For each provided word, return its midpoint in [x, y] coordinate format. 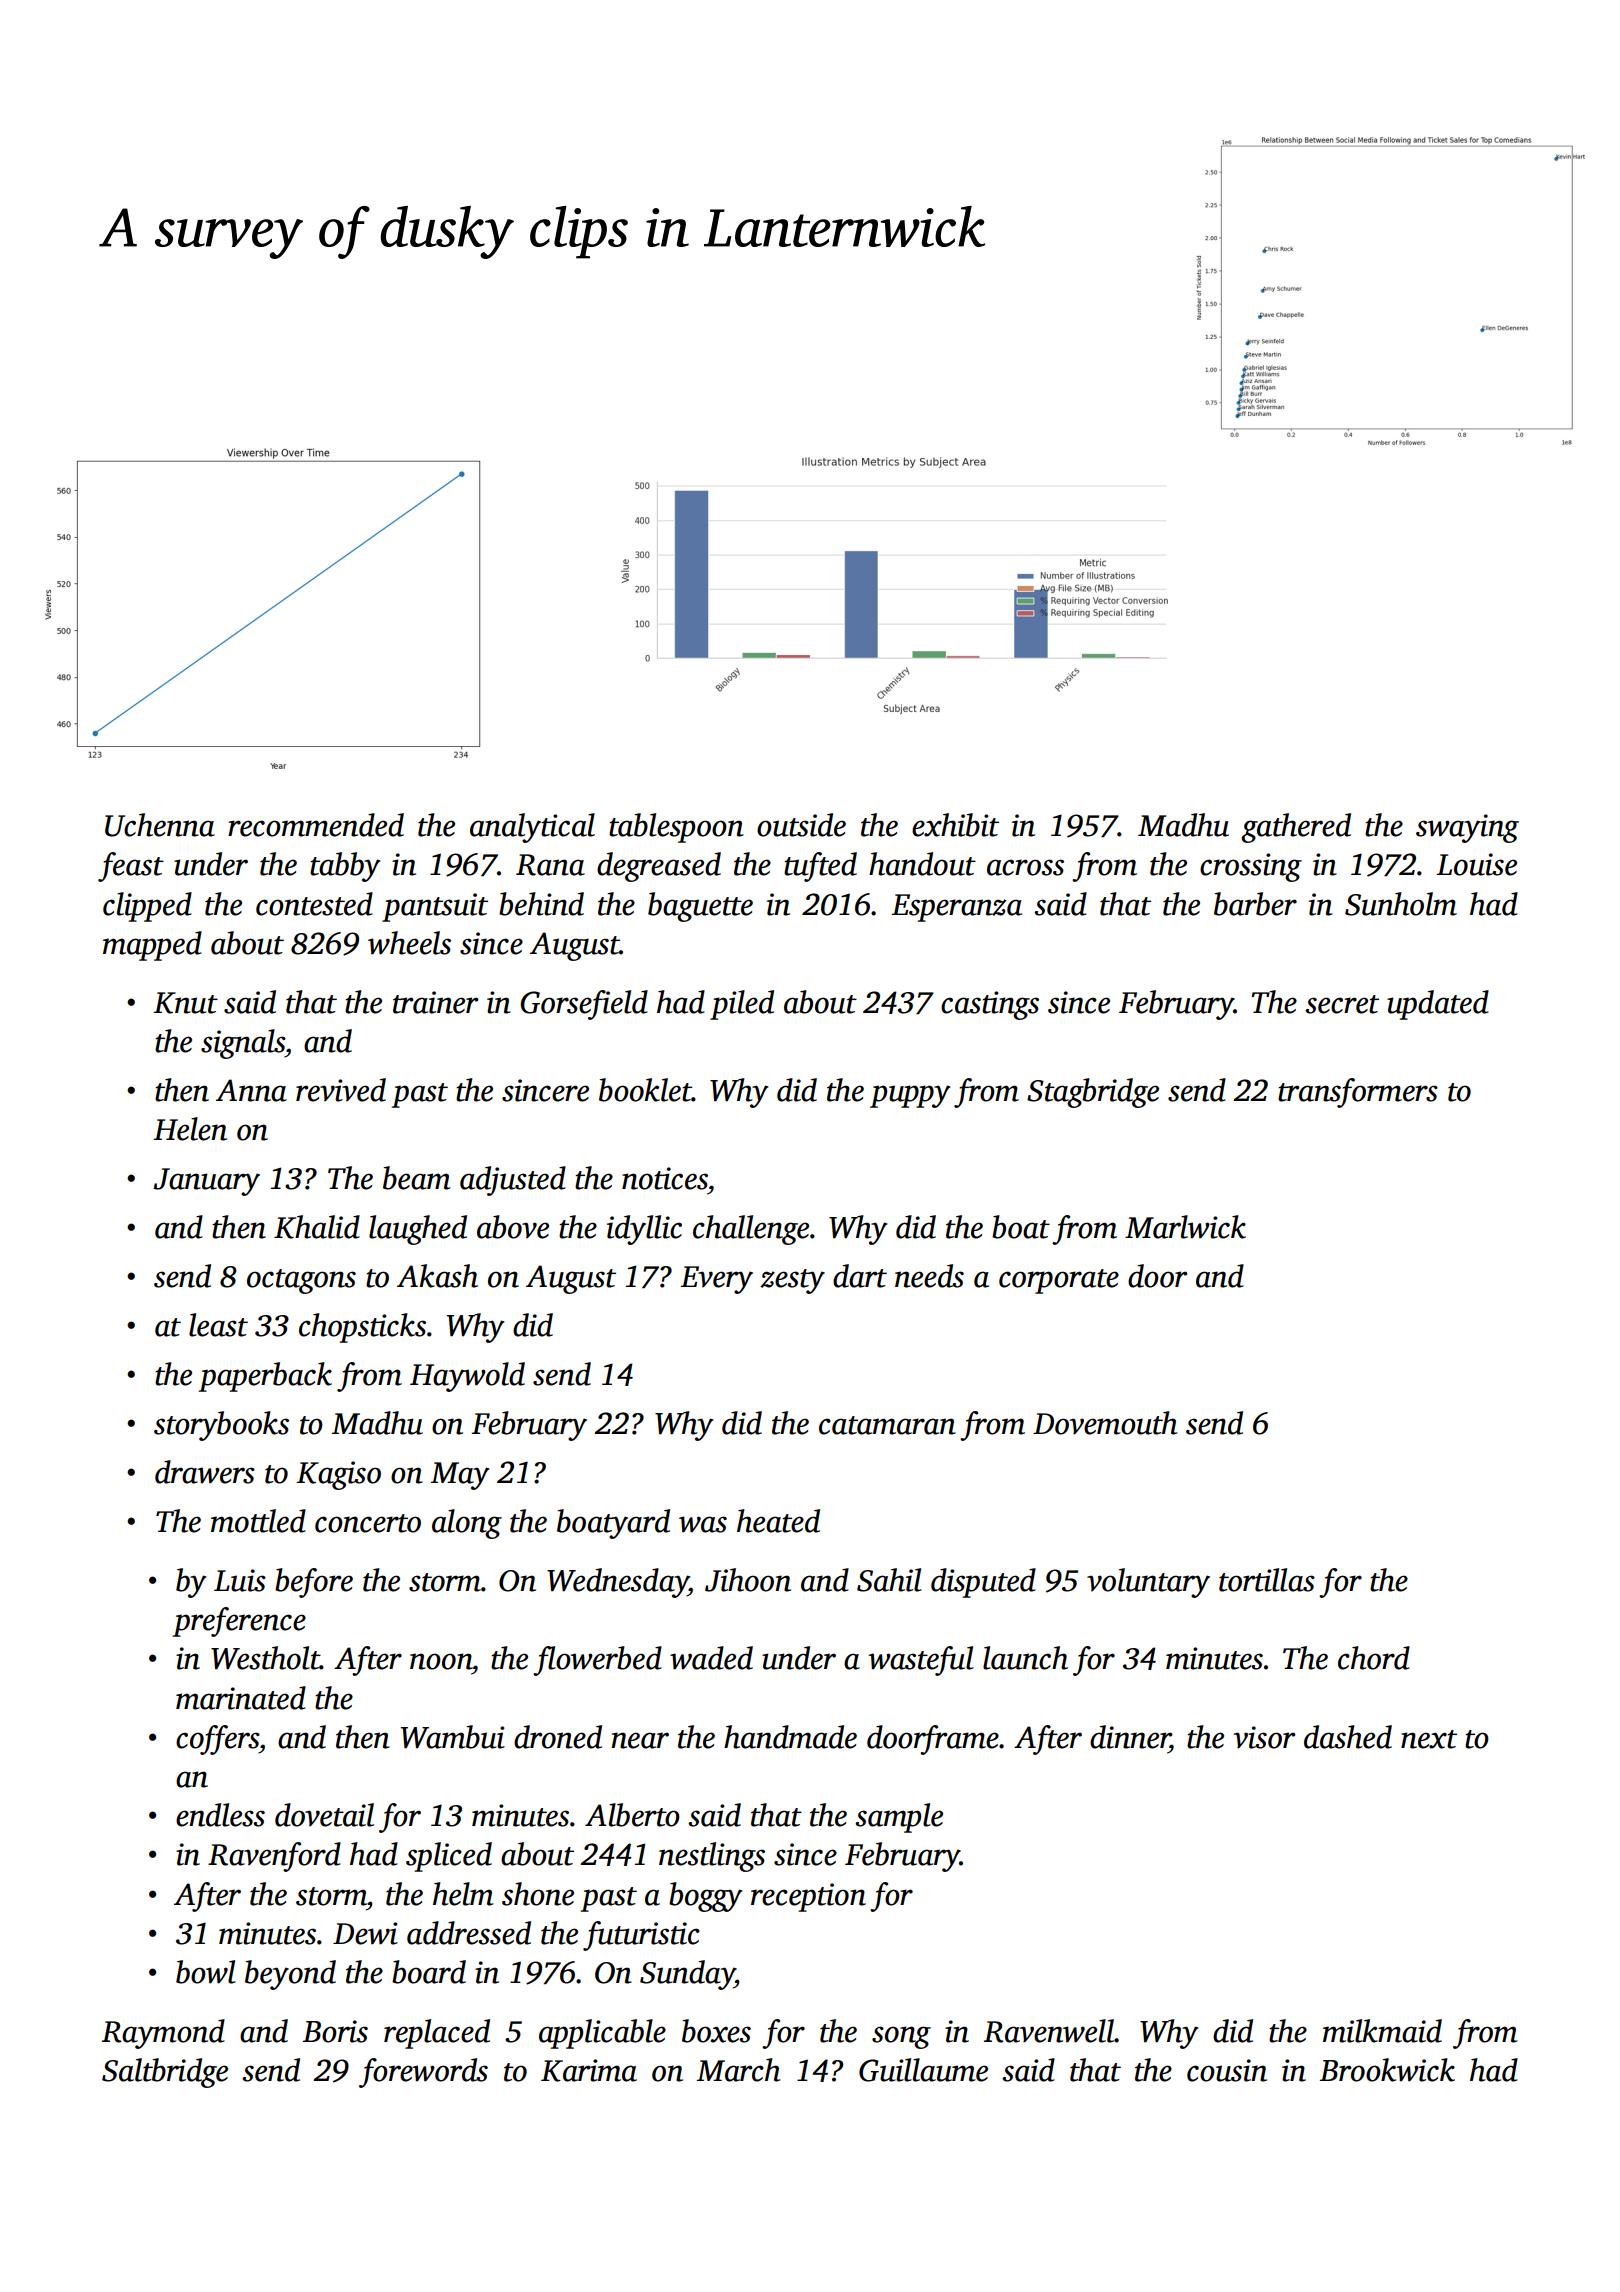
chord [1374, 1658]
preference [239, 1622]
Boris [335, 2031]
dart [860, 1276]
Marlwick [1185, 1227]
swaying [1467, 828]
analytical [532, 828]
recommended [316, 825]
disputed [983, 1583]
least [218, 1325]
